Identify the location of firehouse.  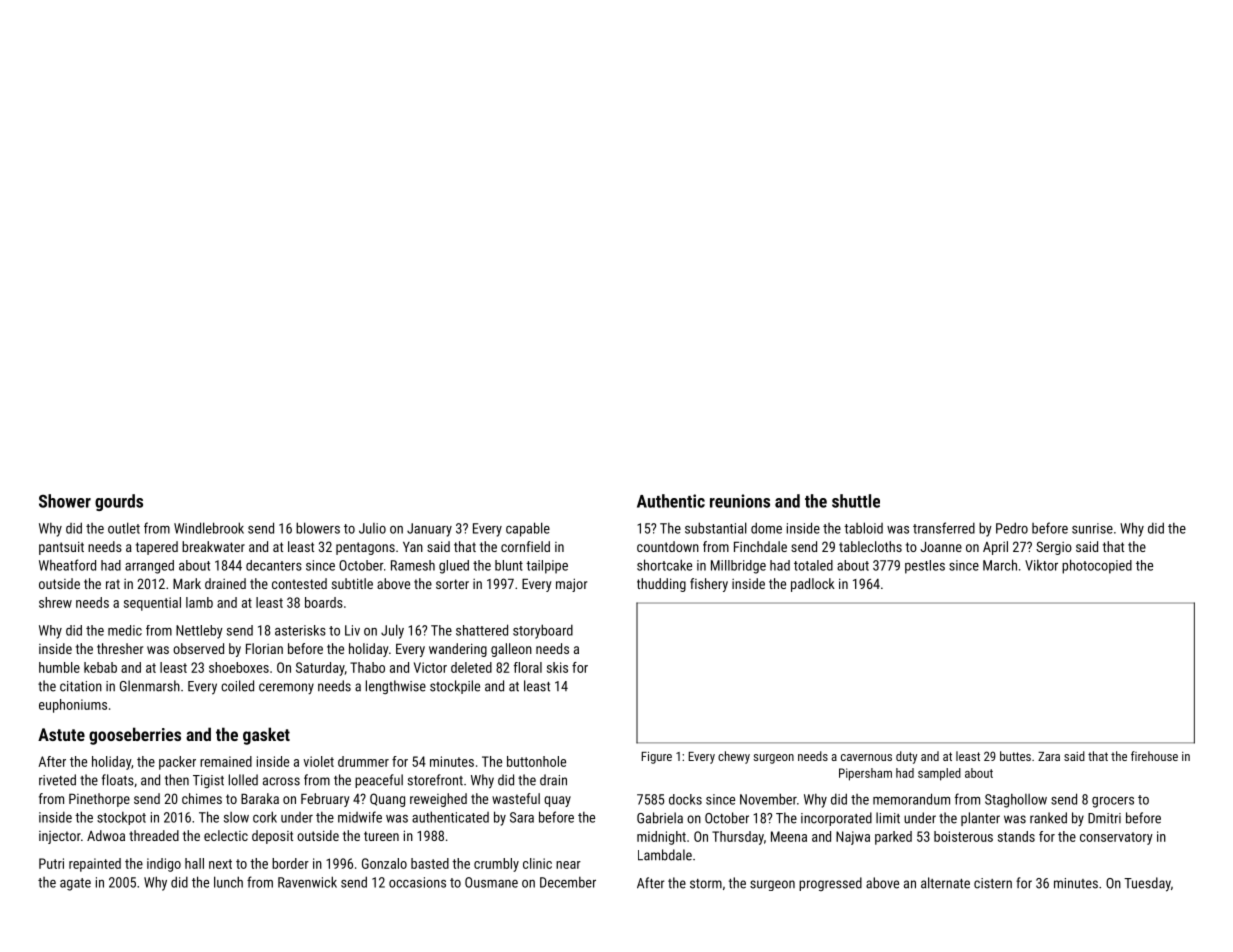
(1154, 756).
